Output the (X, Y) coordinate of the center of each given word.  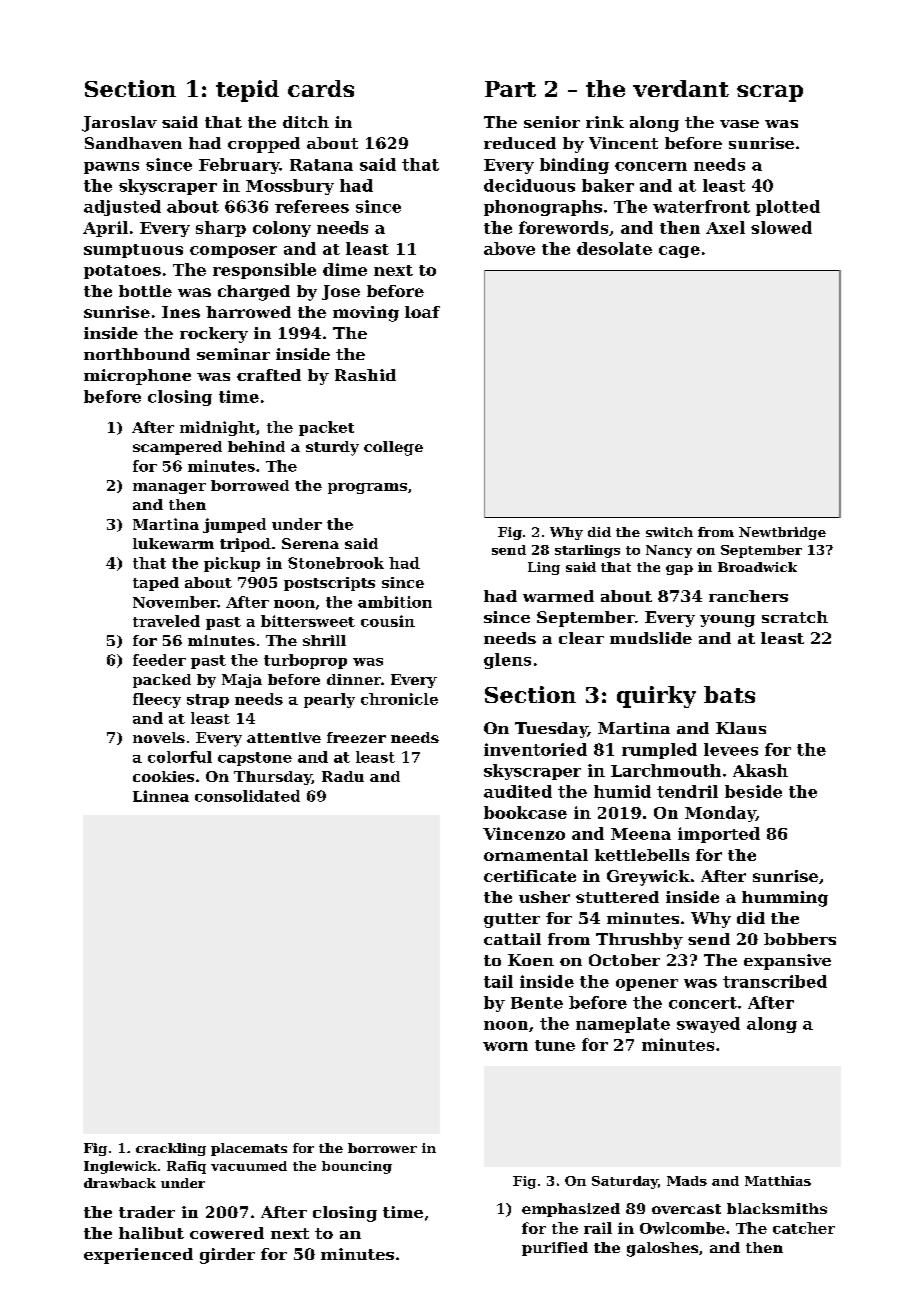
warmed (558, 596)
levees (731, 749)
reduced (520, 143)
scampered (177, 448)
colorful (180, 757)
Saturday (625, 1182)
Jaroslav (119, 124)
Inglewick (120, 1167)
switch (669, 532)
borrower (382, 1148)
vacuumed (249, 1166)
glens (507, 661)
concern (651, 166)
